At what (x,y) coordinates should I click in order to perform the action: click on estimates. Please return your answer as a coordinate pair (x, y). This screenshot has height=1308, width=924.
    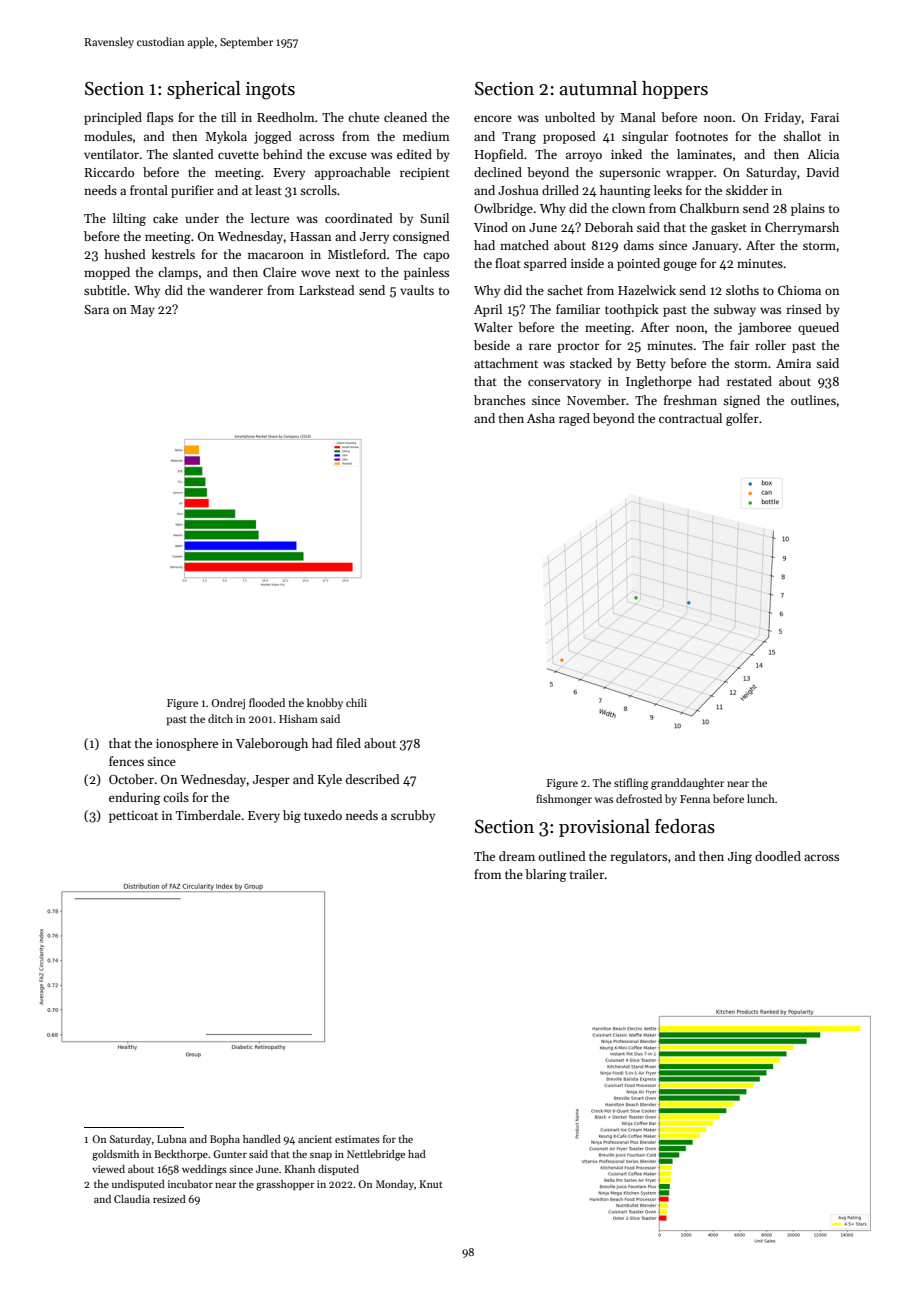
    Looking at the image, I should click on (357, 1139).
